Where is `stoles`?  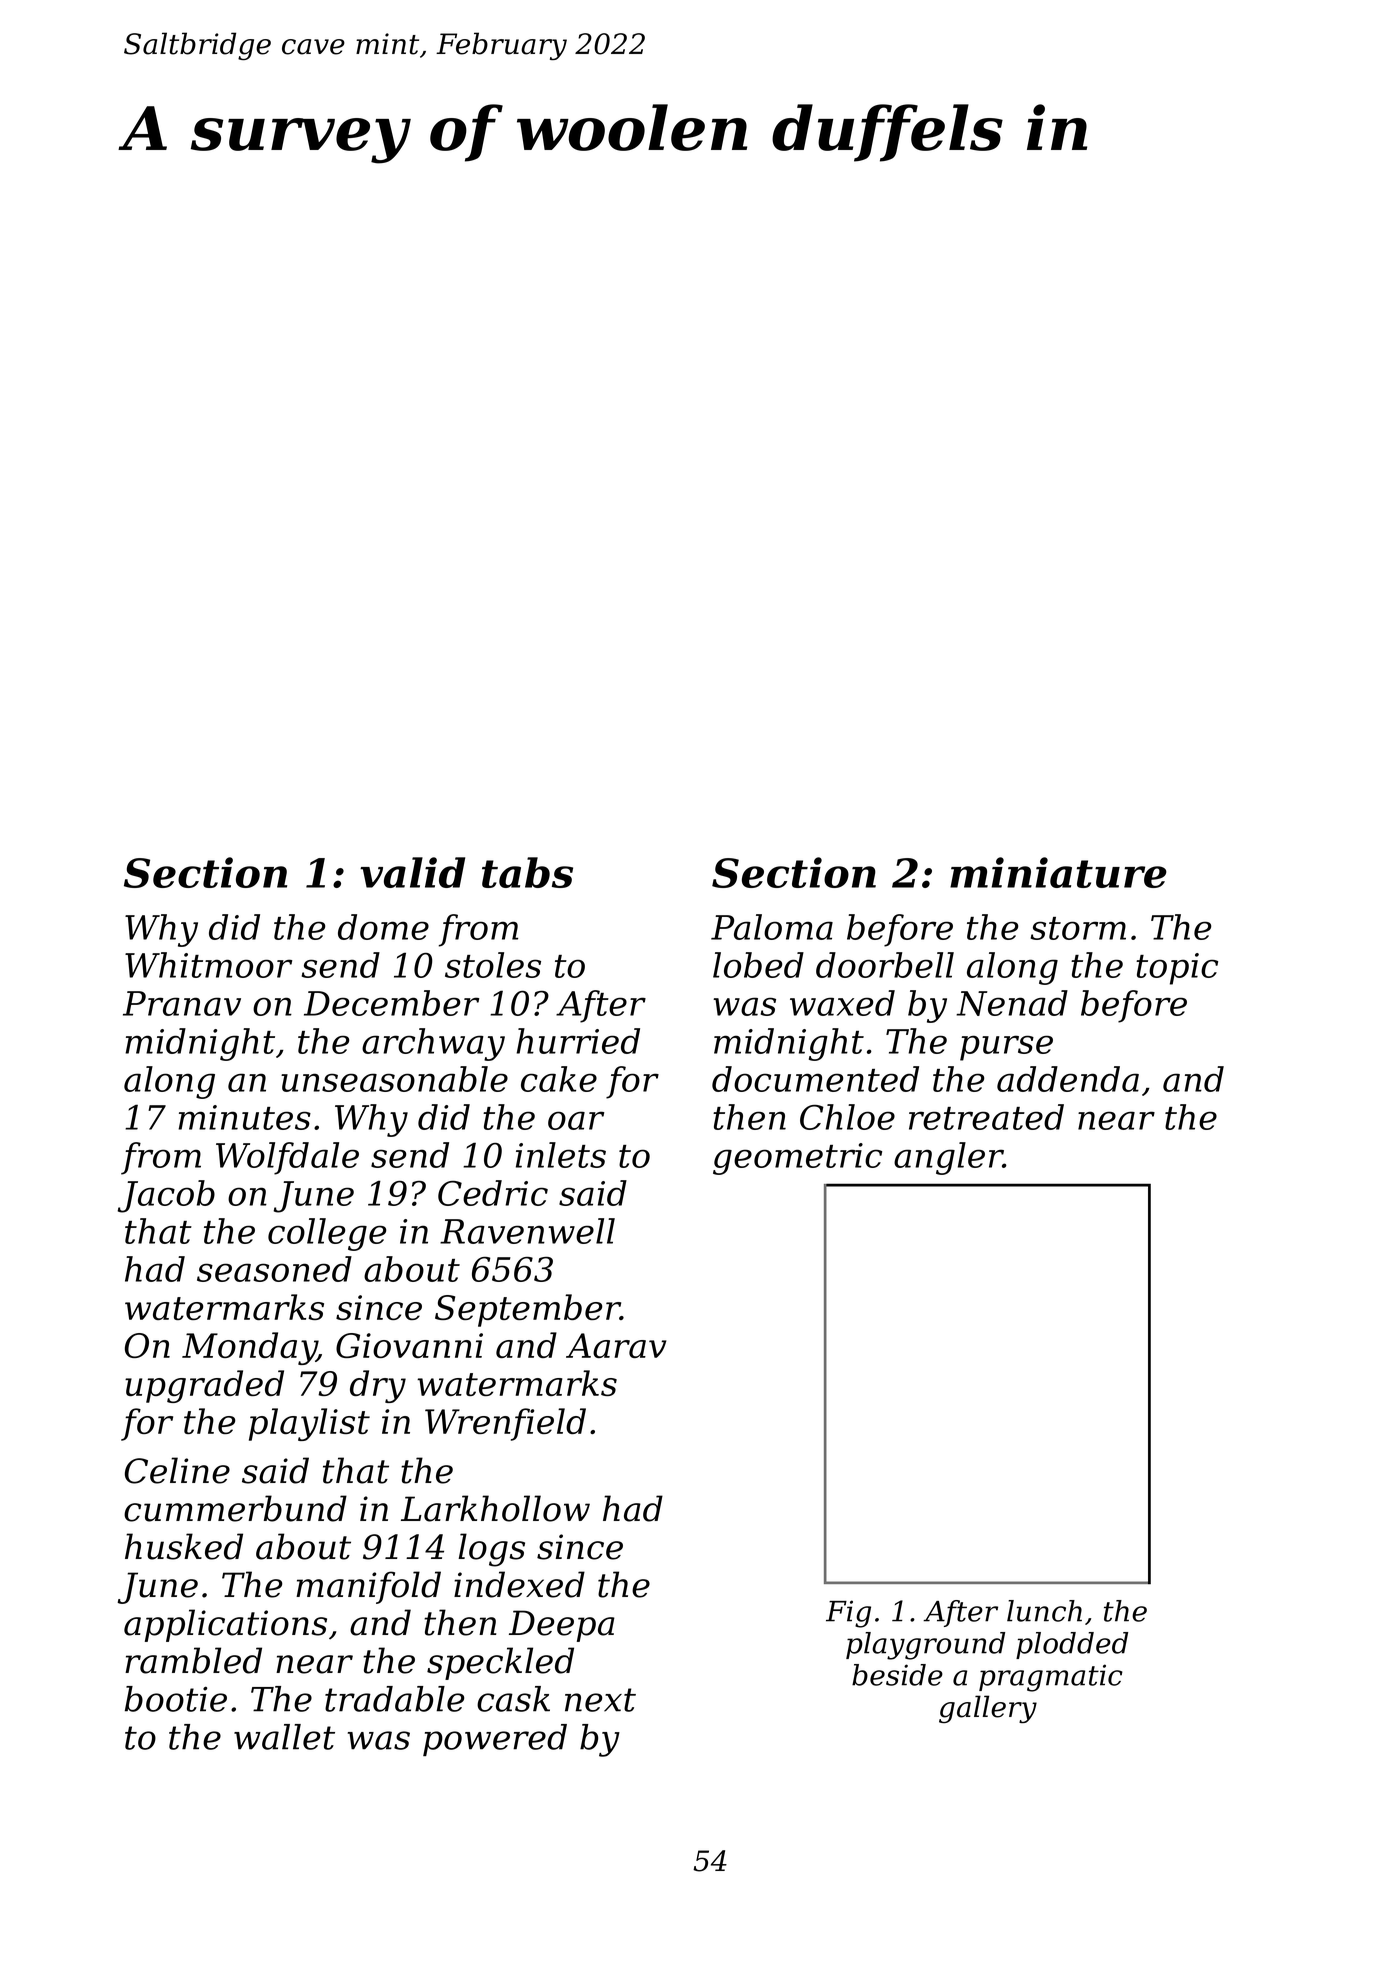
stoles is located at coordinates (493, 965).
